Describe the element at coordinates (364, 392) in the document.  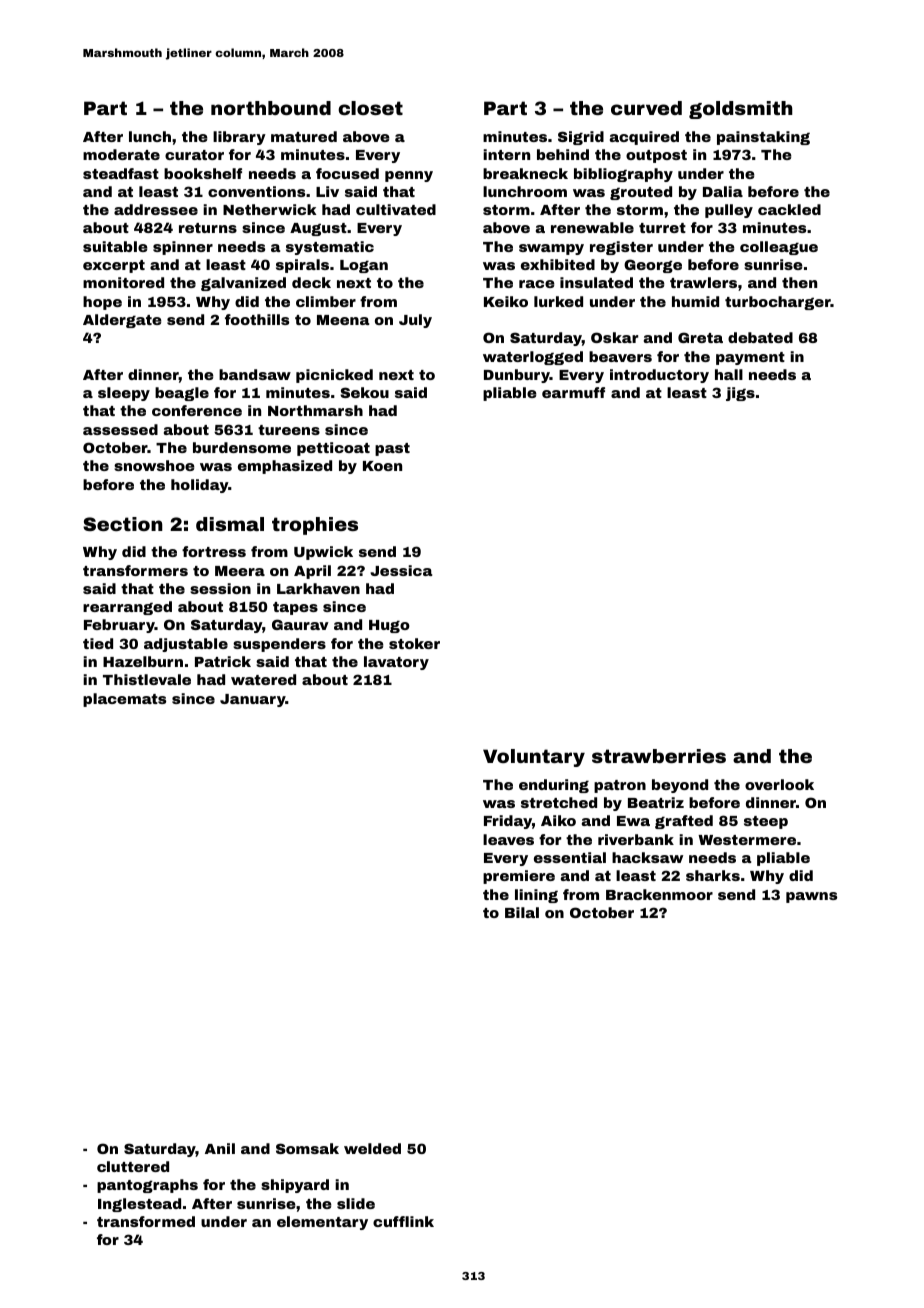
I see `Sekou` at that location.
